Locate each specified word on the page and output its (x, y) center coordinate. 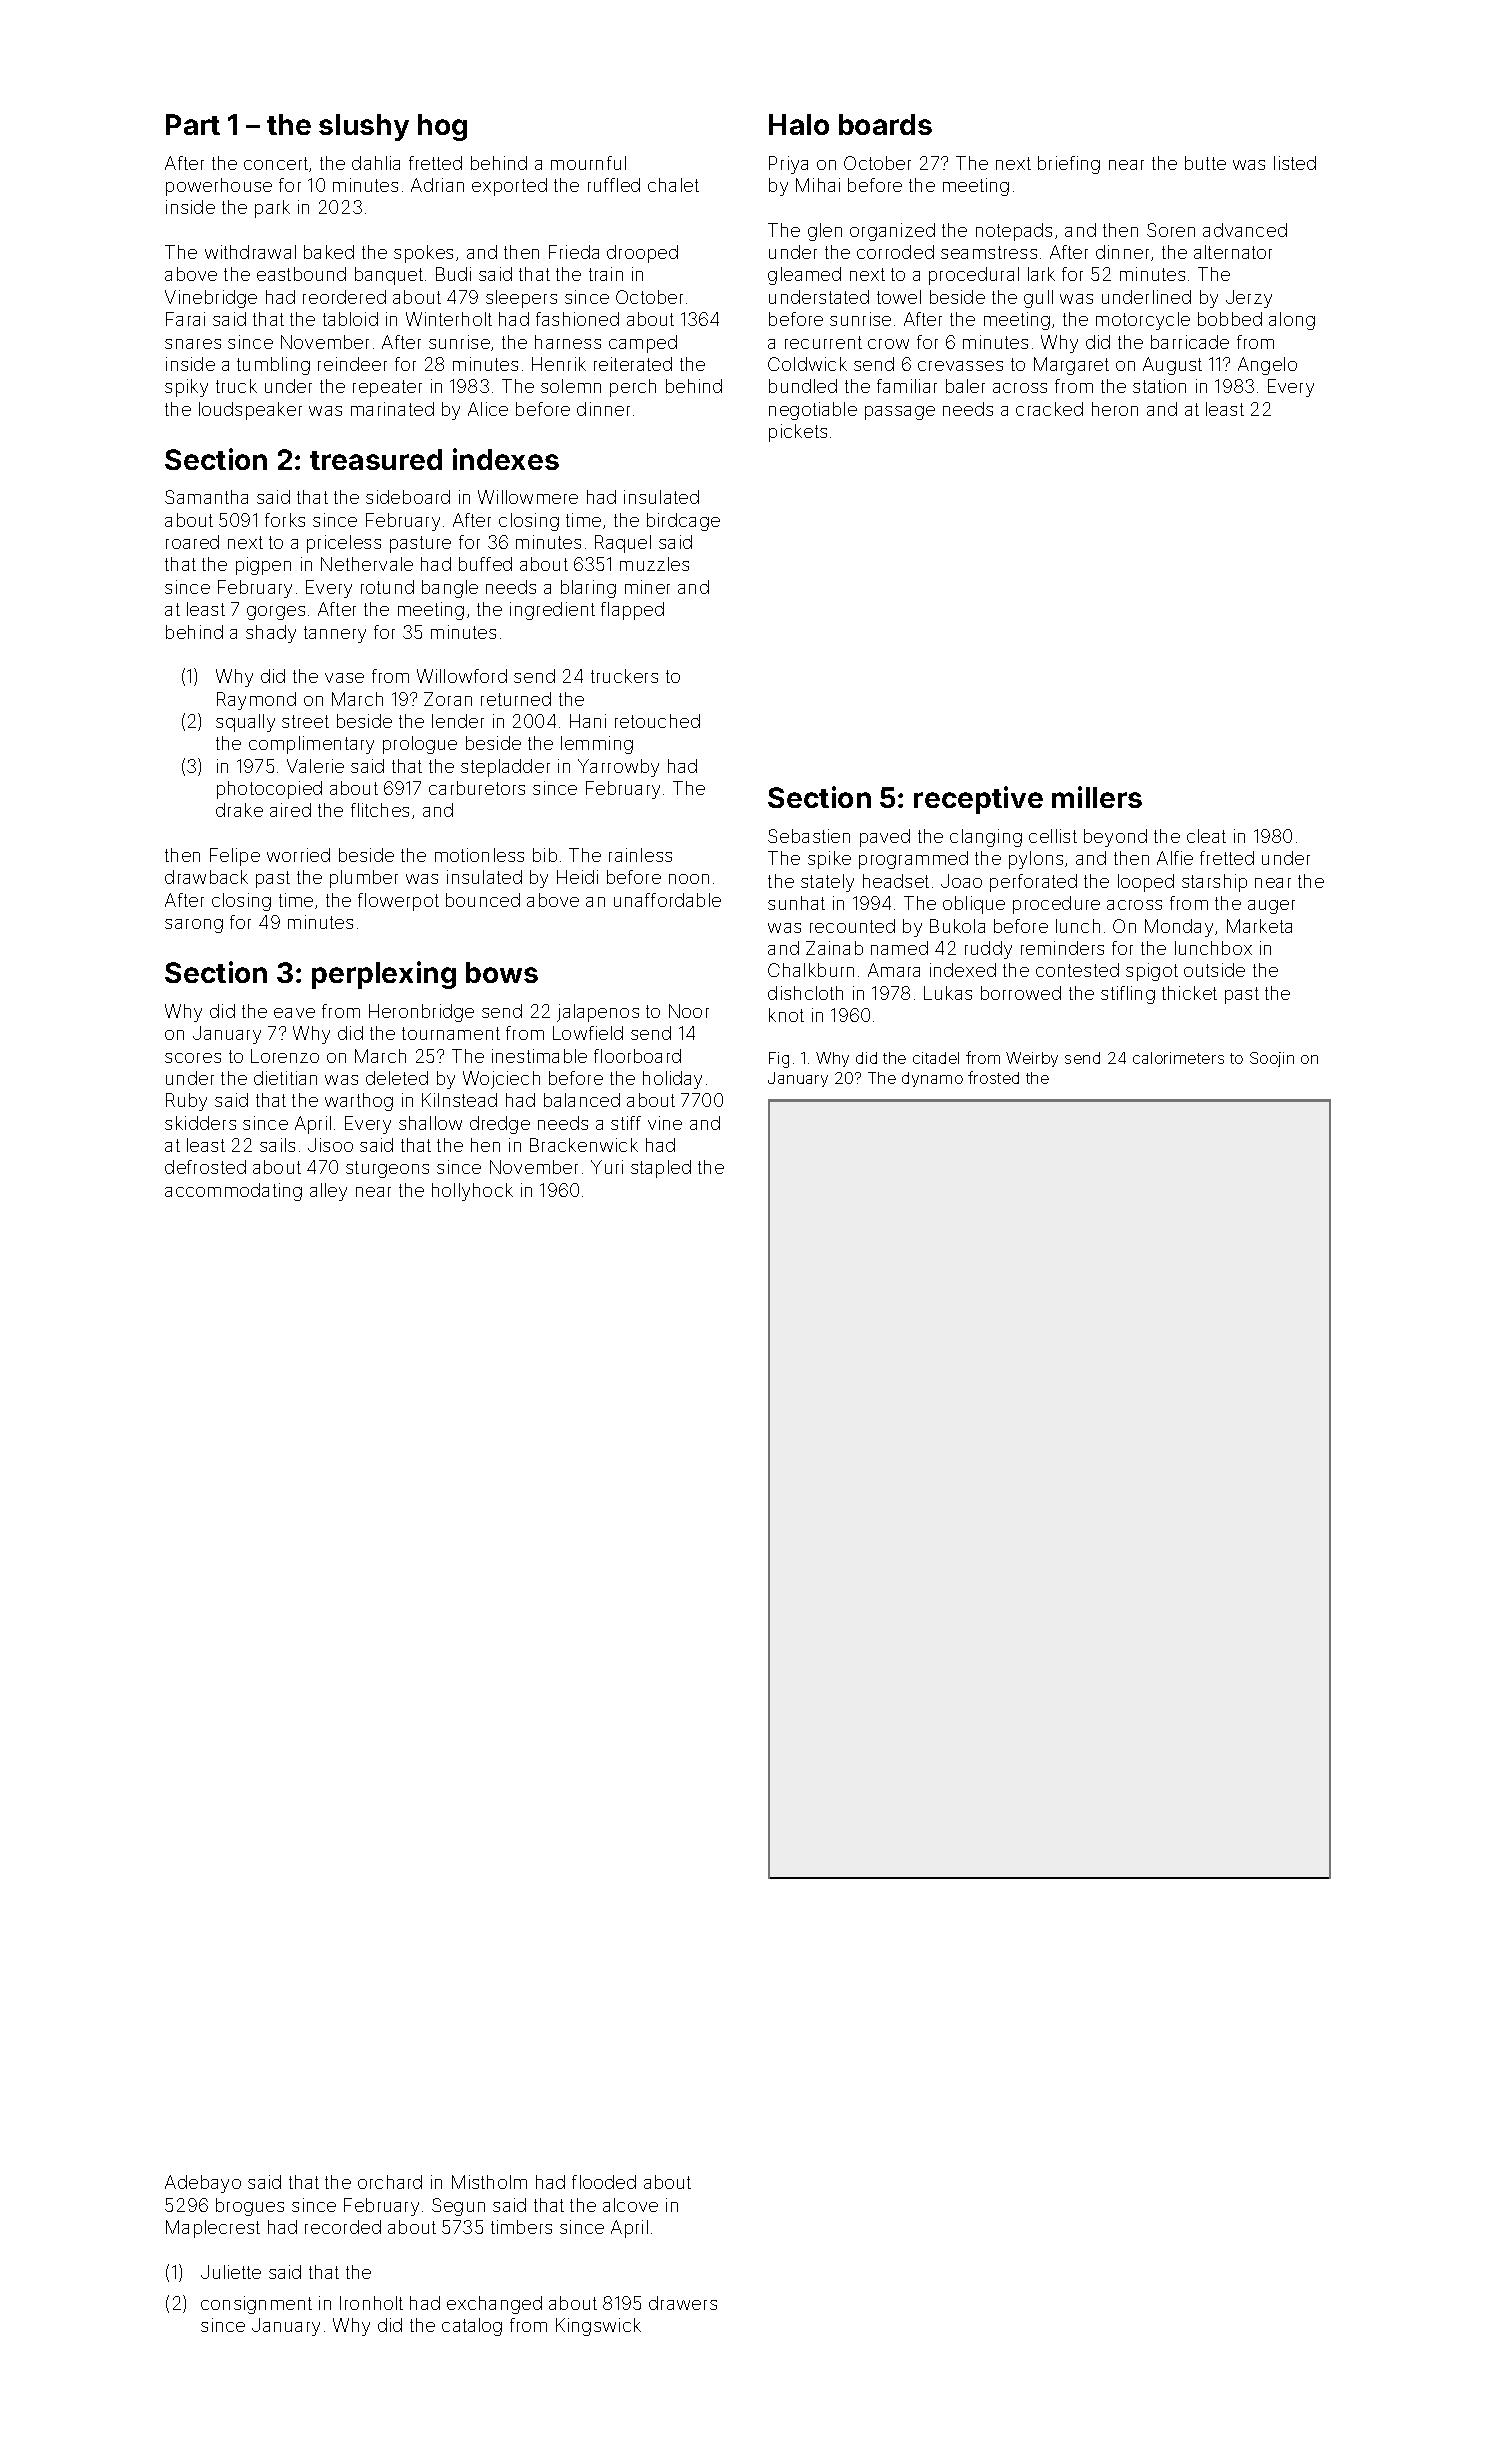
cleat (1206, 836)
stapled (661, 1169)
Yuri (607, 1167)
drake (239, 810)
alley (328, 1192)
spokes (423, 254)
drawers (683, 2303)
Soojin (1272, 1059)
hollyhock (472, 1192)
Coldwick (807, 364)
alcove (630, 2205)
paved (885, 838)
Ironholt (371, 2303)
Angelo (1267, 366)
